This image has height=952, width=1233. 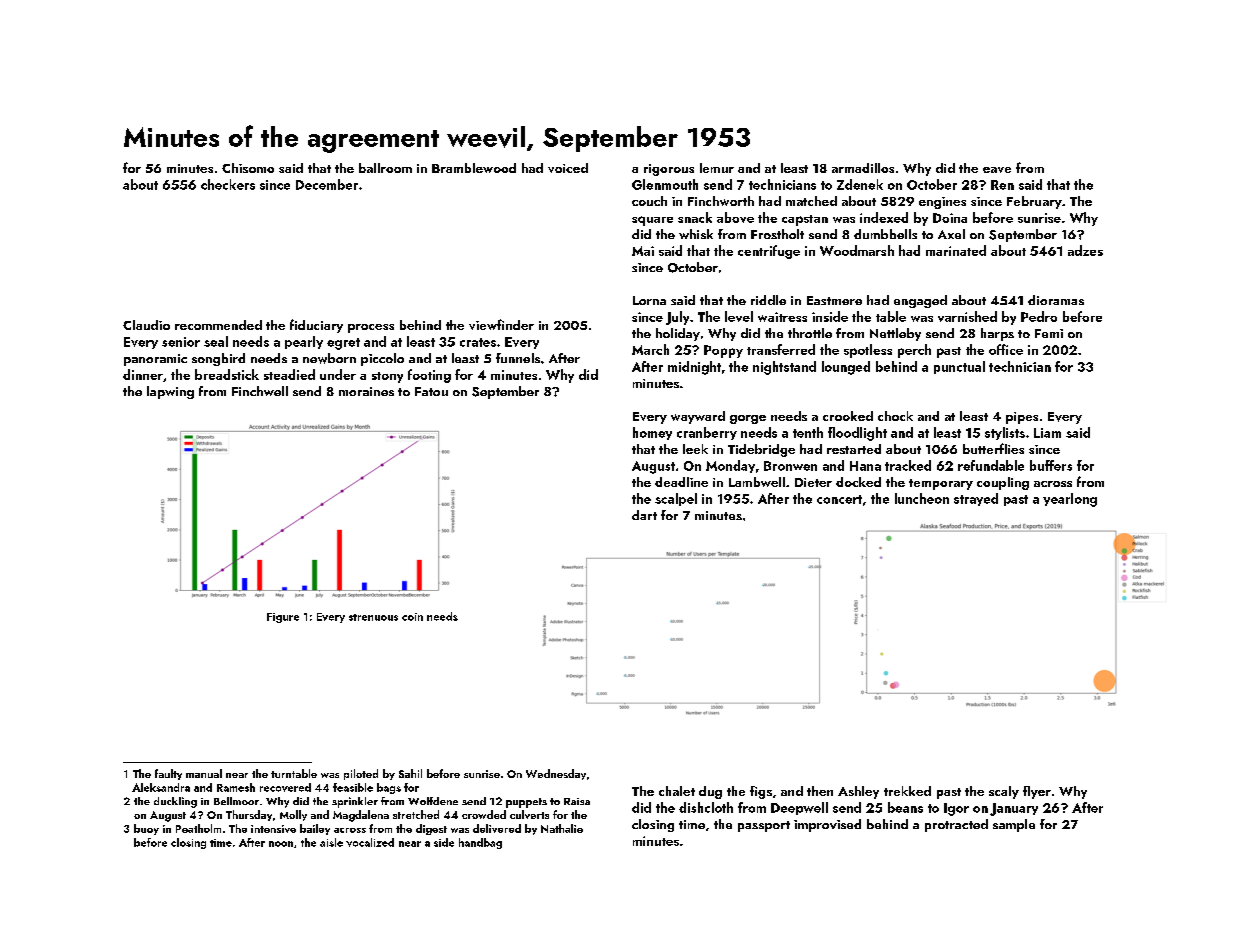 I want to click on steadied, so click(x=289, y=374).
